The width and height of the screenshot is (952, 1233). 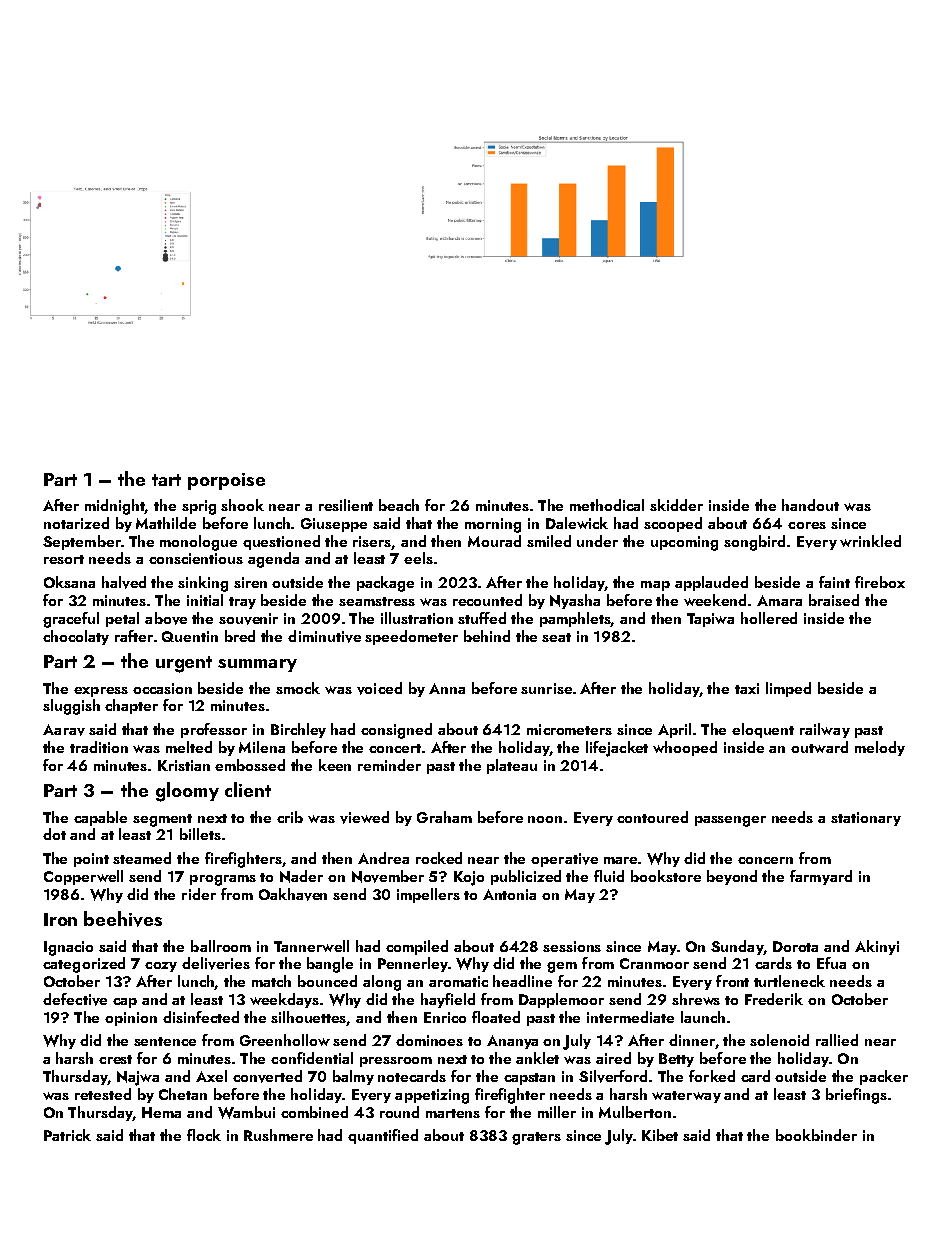 What do you see at coordinates (200, 834) in the screenshot?
I see `billets` at bounding box center [200, 834].
